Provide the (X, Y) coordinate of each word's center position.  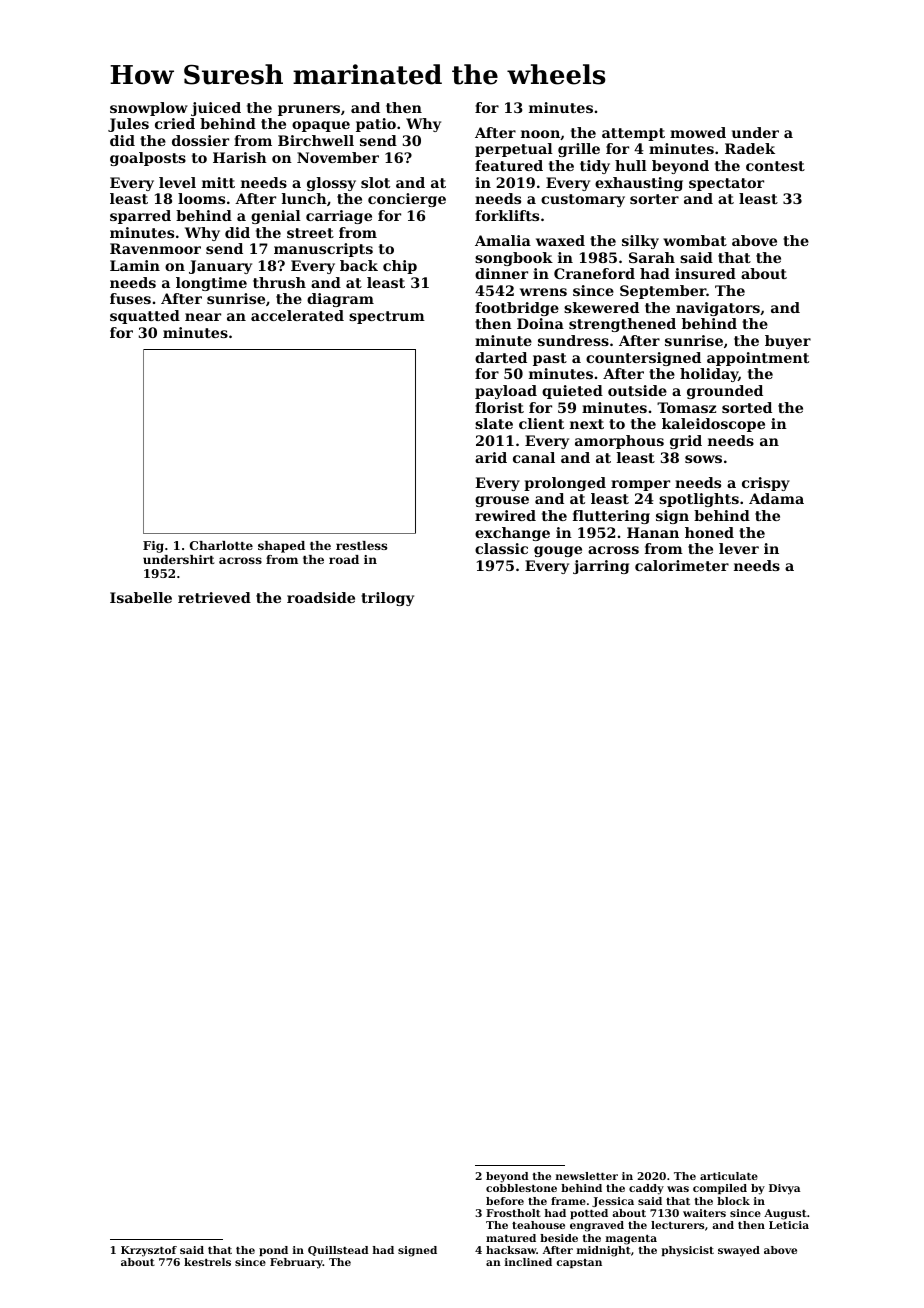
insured (705, 273)
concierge (407, 200)
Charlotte (221, 545)
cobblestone (521, 1188)
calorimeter (682, 565)
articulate (729, 1176)
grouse (502, 501)
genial (276, 217)
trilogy (387, 599)
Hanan (653, 532)
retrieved (214, 597)
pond (273, 1251)
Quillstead (338, 1251)
